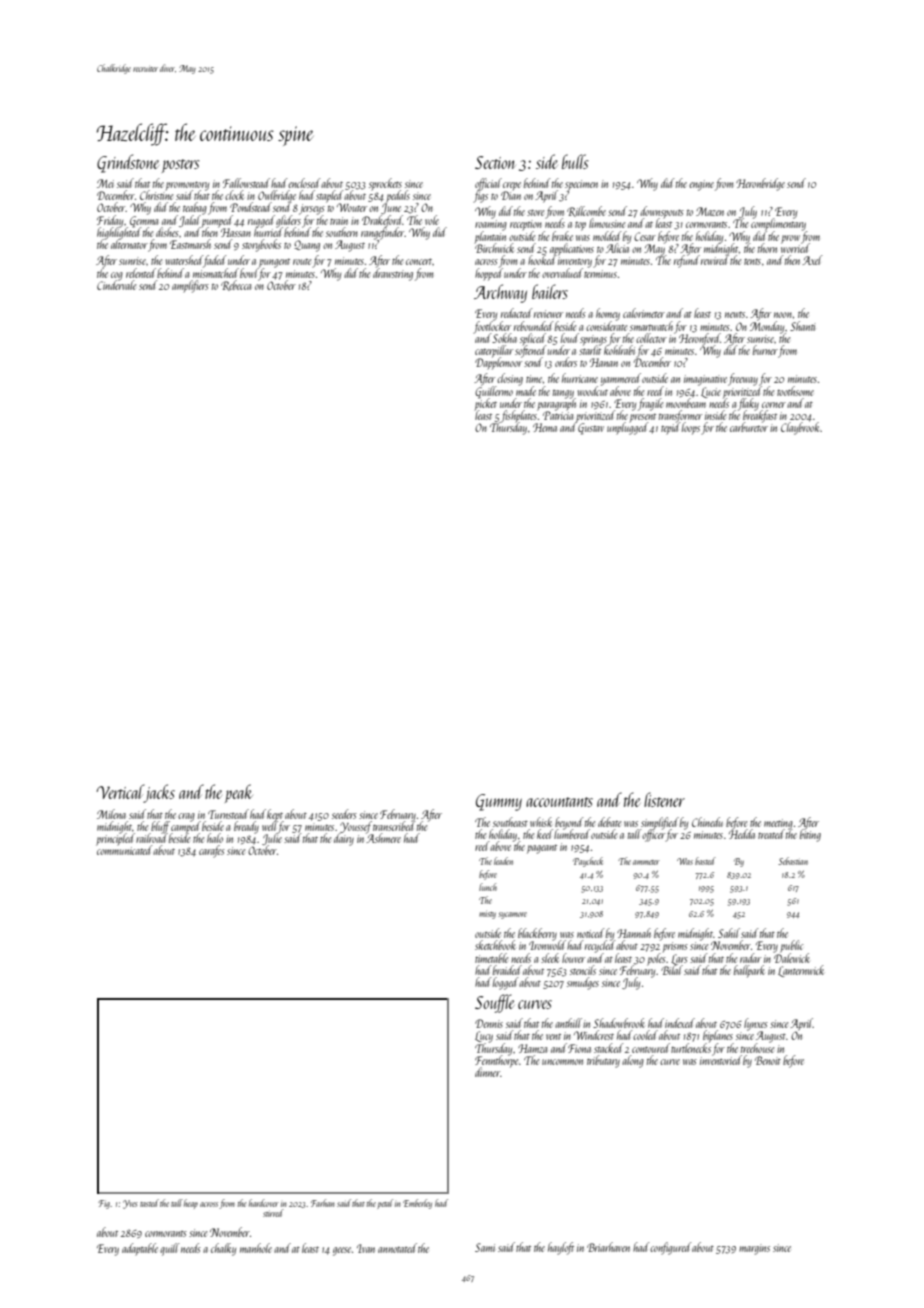 This image has width=924, height=1308. I want to click on posters, so click(181, 166).
